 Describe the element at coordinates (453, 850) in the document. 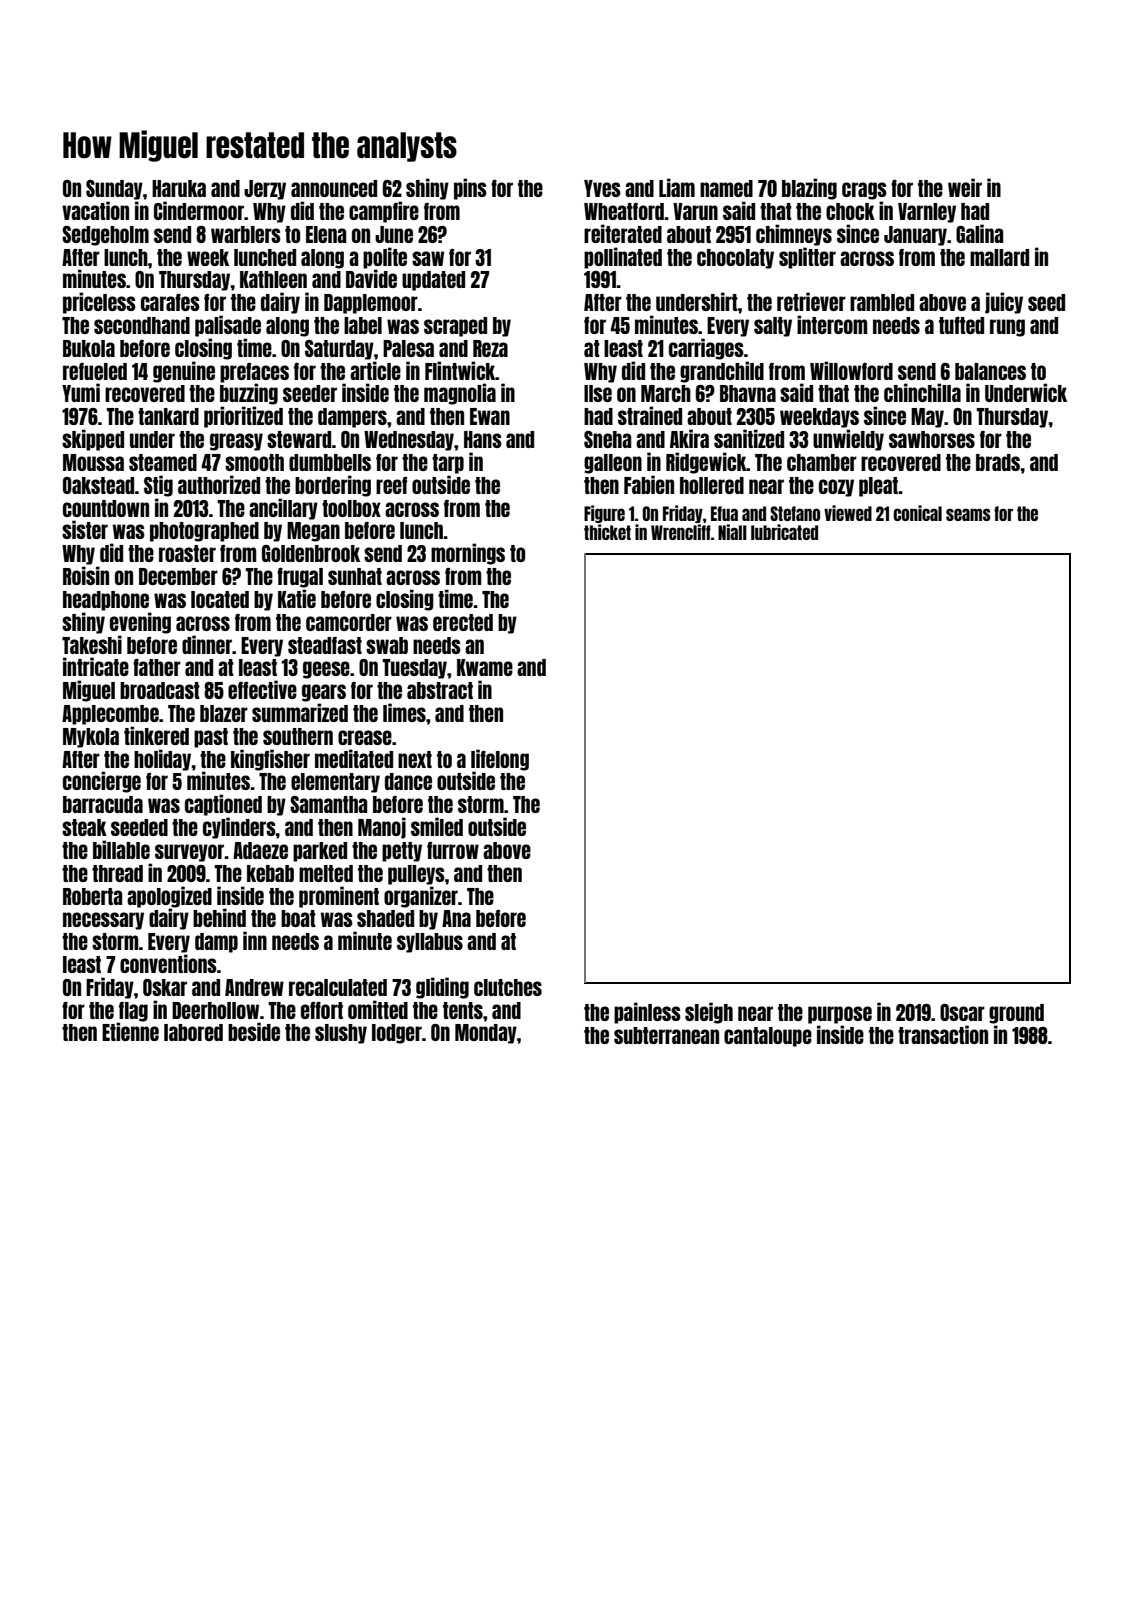

I see `furrow` at that location.
